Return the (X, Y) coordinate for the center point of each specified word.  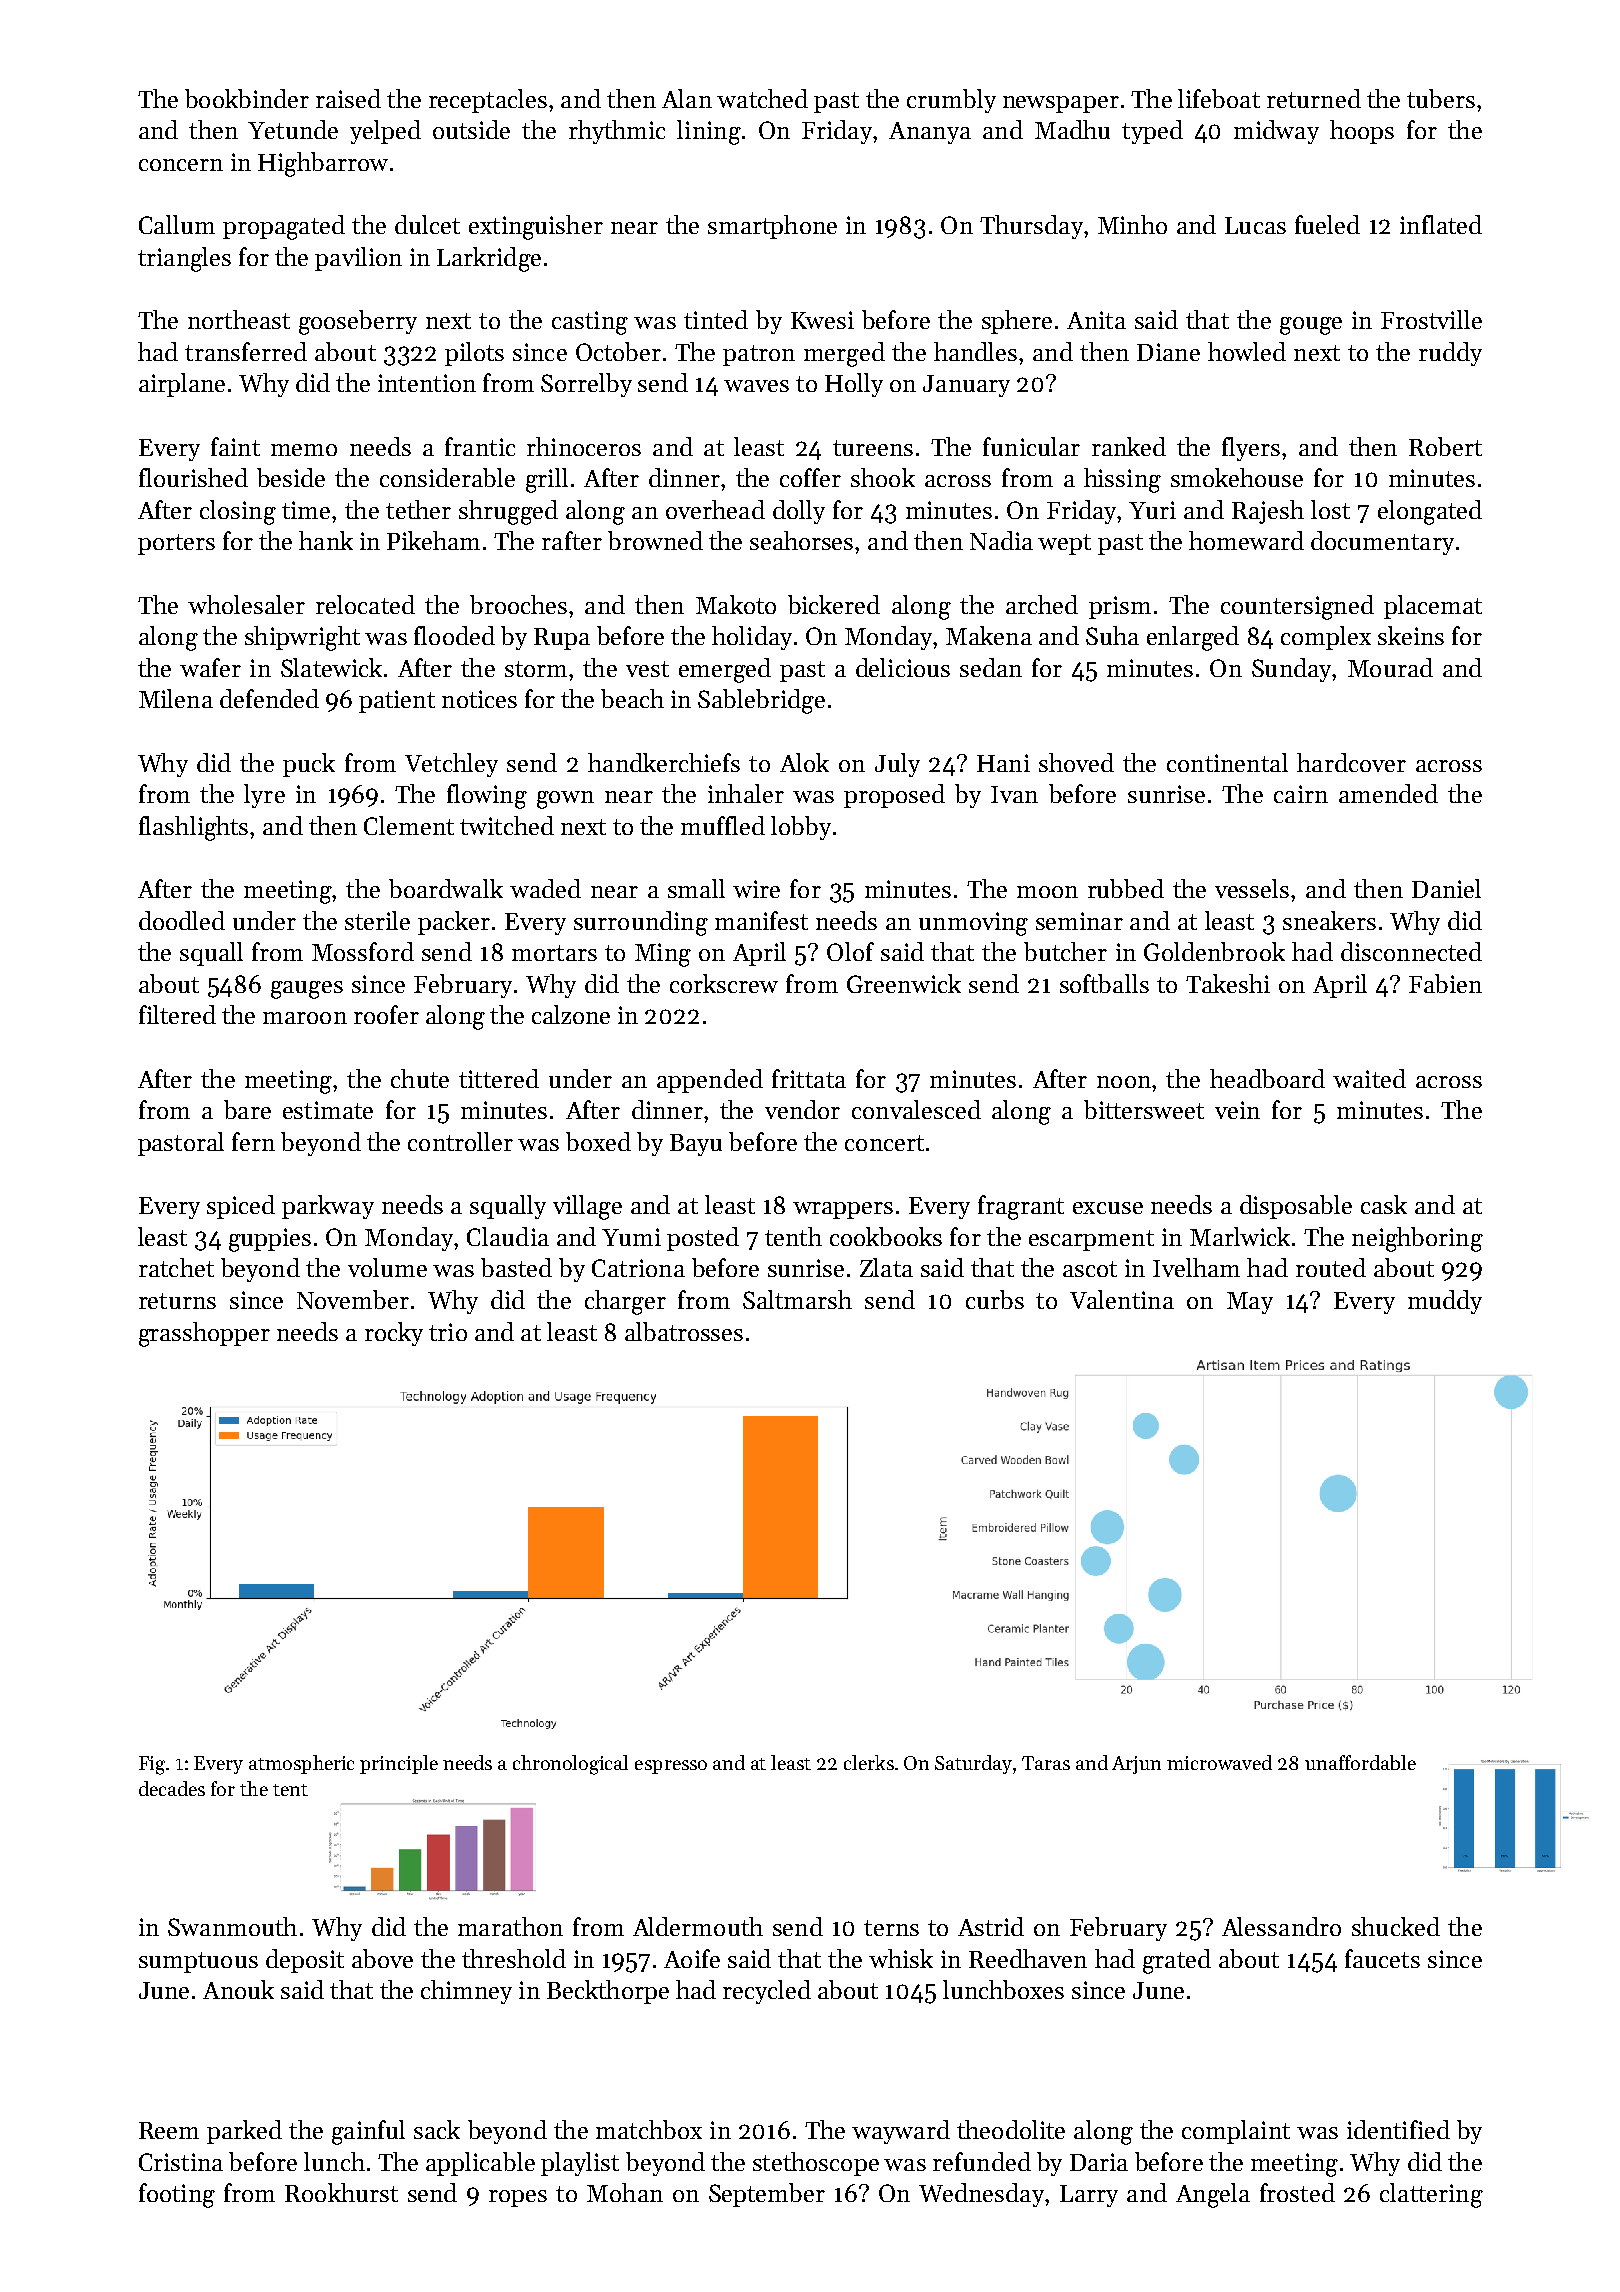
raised (348, 98)
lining (709, 132)
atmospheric (301, 1764)
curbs (995, 1299)
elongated (1430, 512)
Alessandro (1281, 1926)
